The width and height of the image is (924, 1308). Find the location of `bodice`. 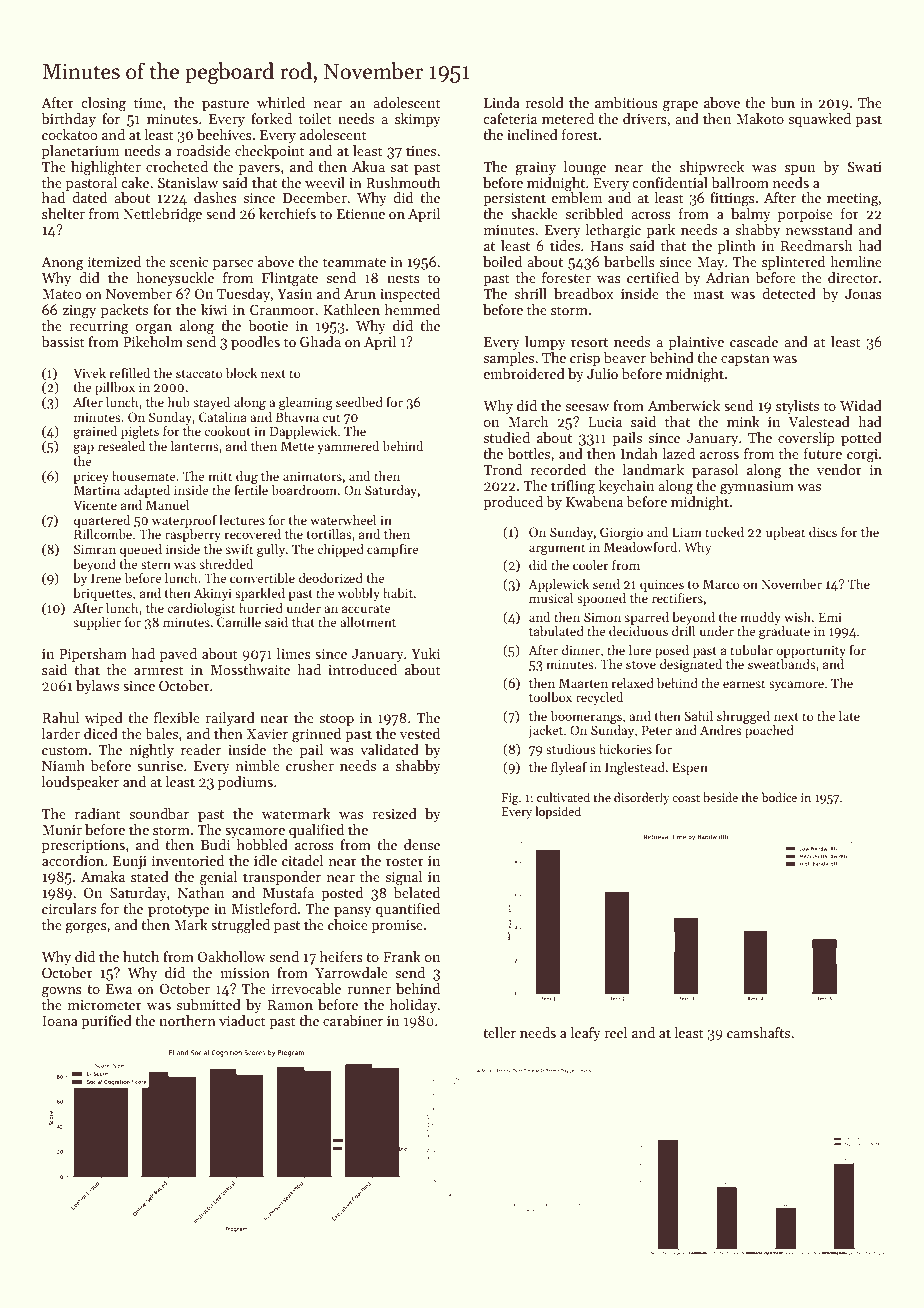

bodice is located at coordinates (779, 797).
